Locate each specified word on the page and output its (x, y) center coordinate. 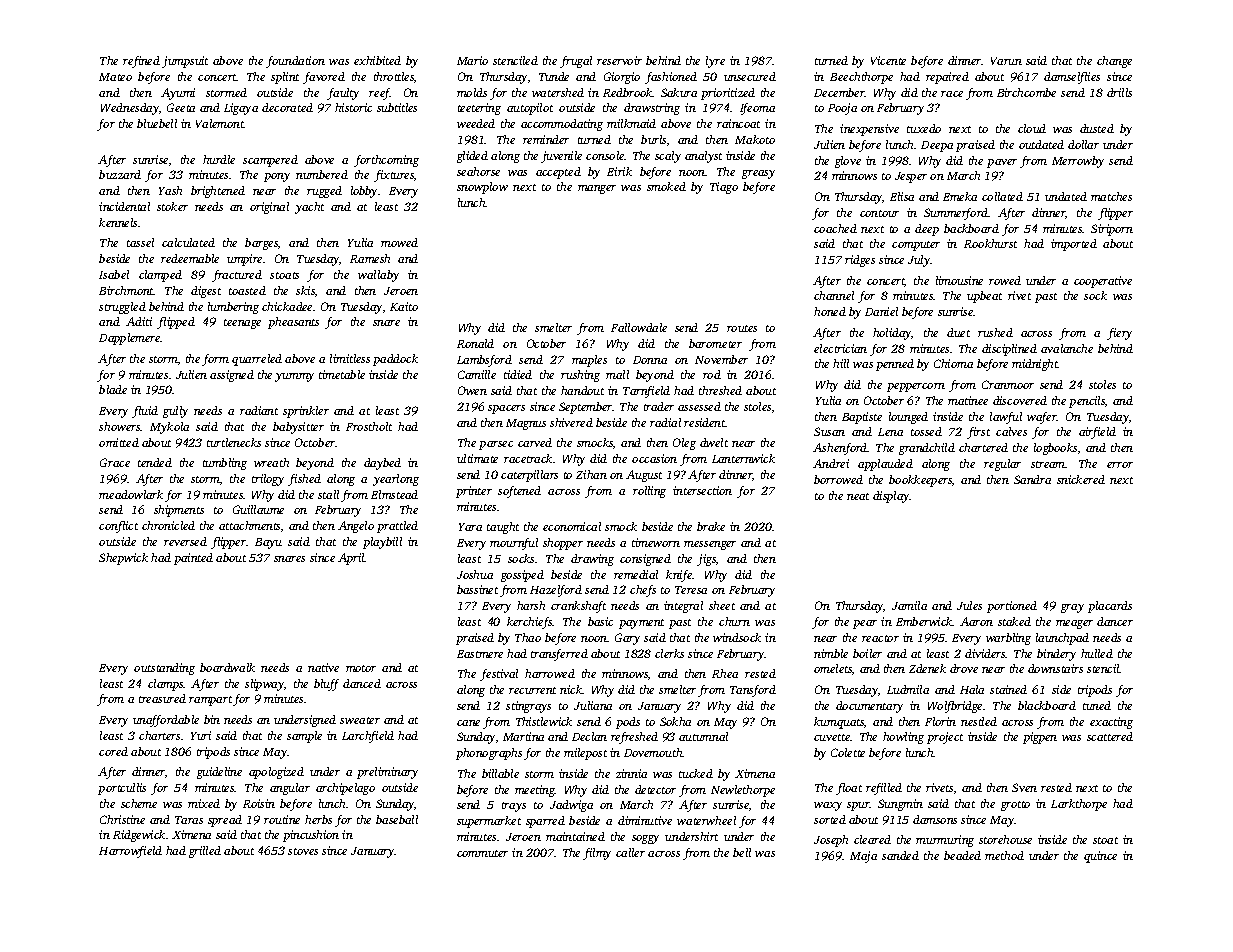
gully (175, 412)
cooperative (1103, 282)
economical (572, 526)
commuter (482, 853)
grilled (205, 852)
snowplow (482, 188)
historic (353, 107)
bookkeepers (920, 481)
